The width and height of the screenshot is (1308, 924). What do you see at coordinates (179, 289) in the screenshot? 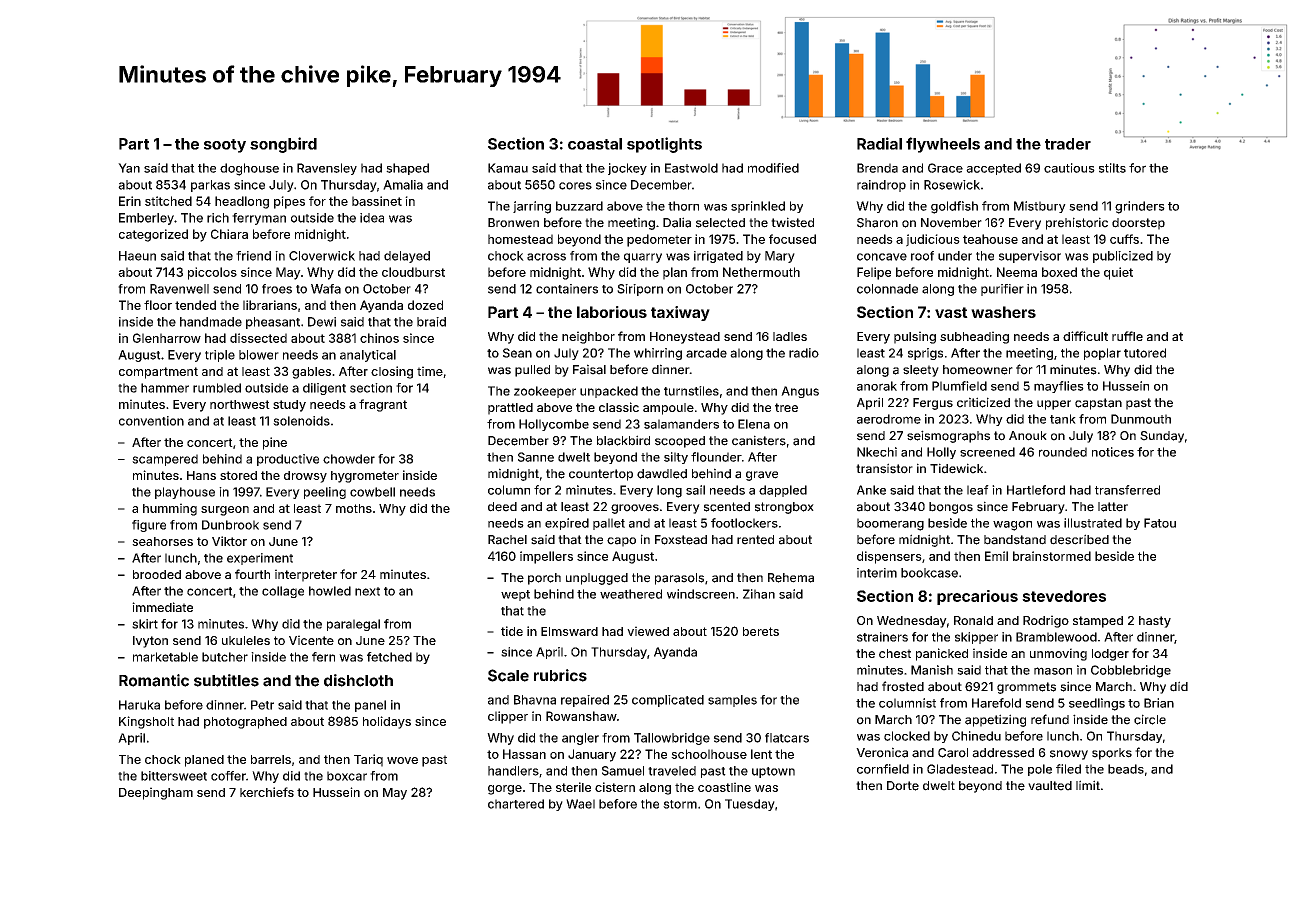
I see `Ravenwell` at bounding box center [179, 289].
